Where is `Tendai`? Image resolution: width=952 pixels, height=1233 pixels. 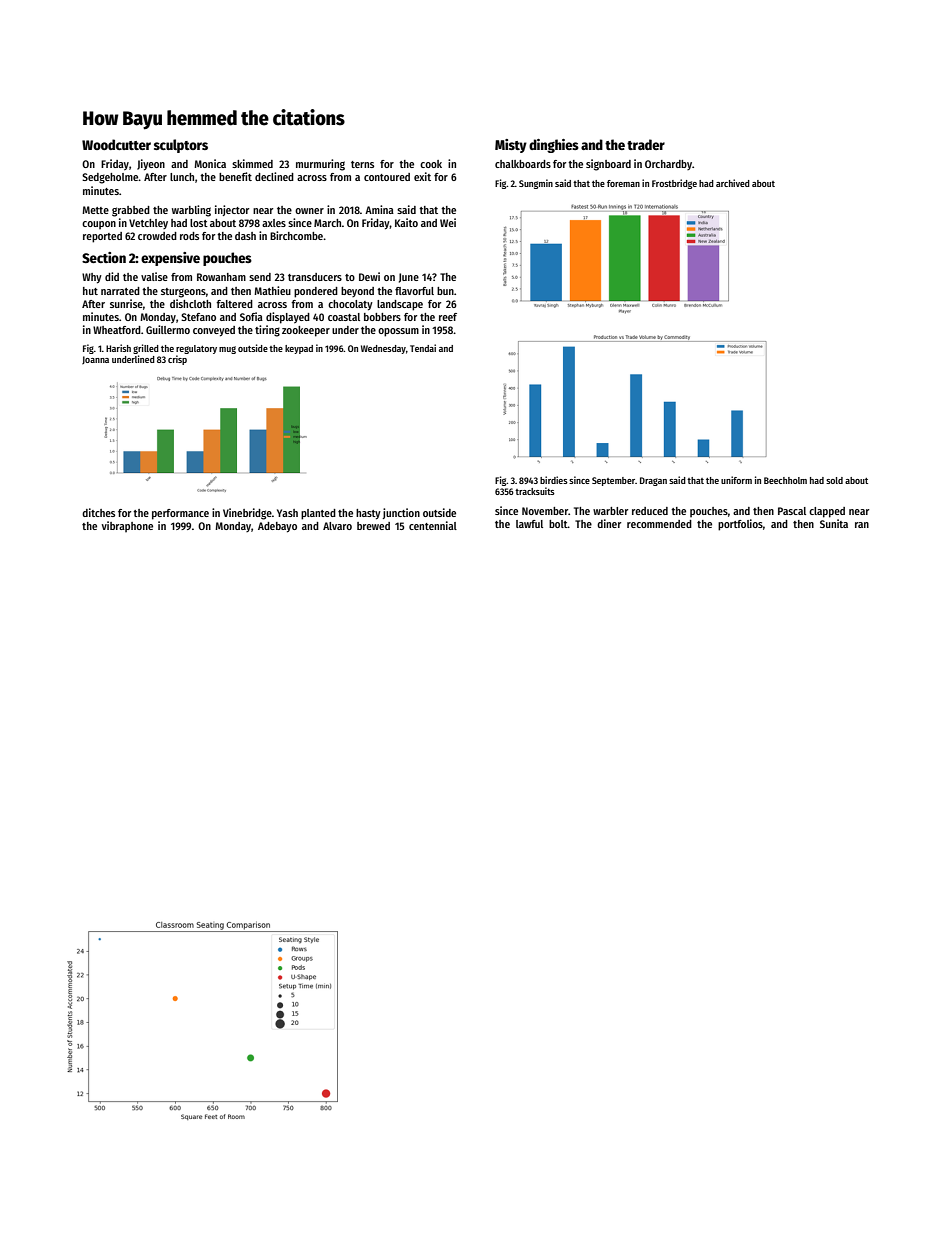 Tendai is located at coordinates (423, 348).
